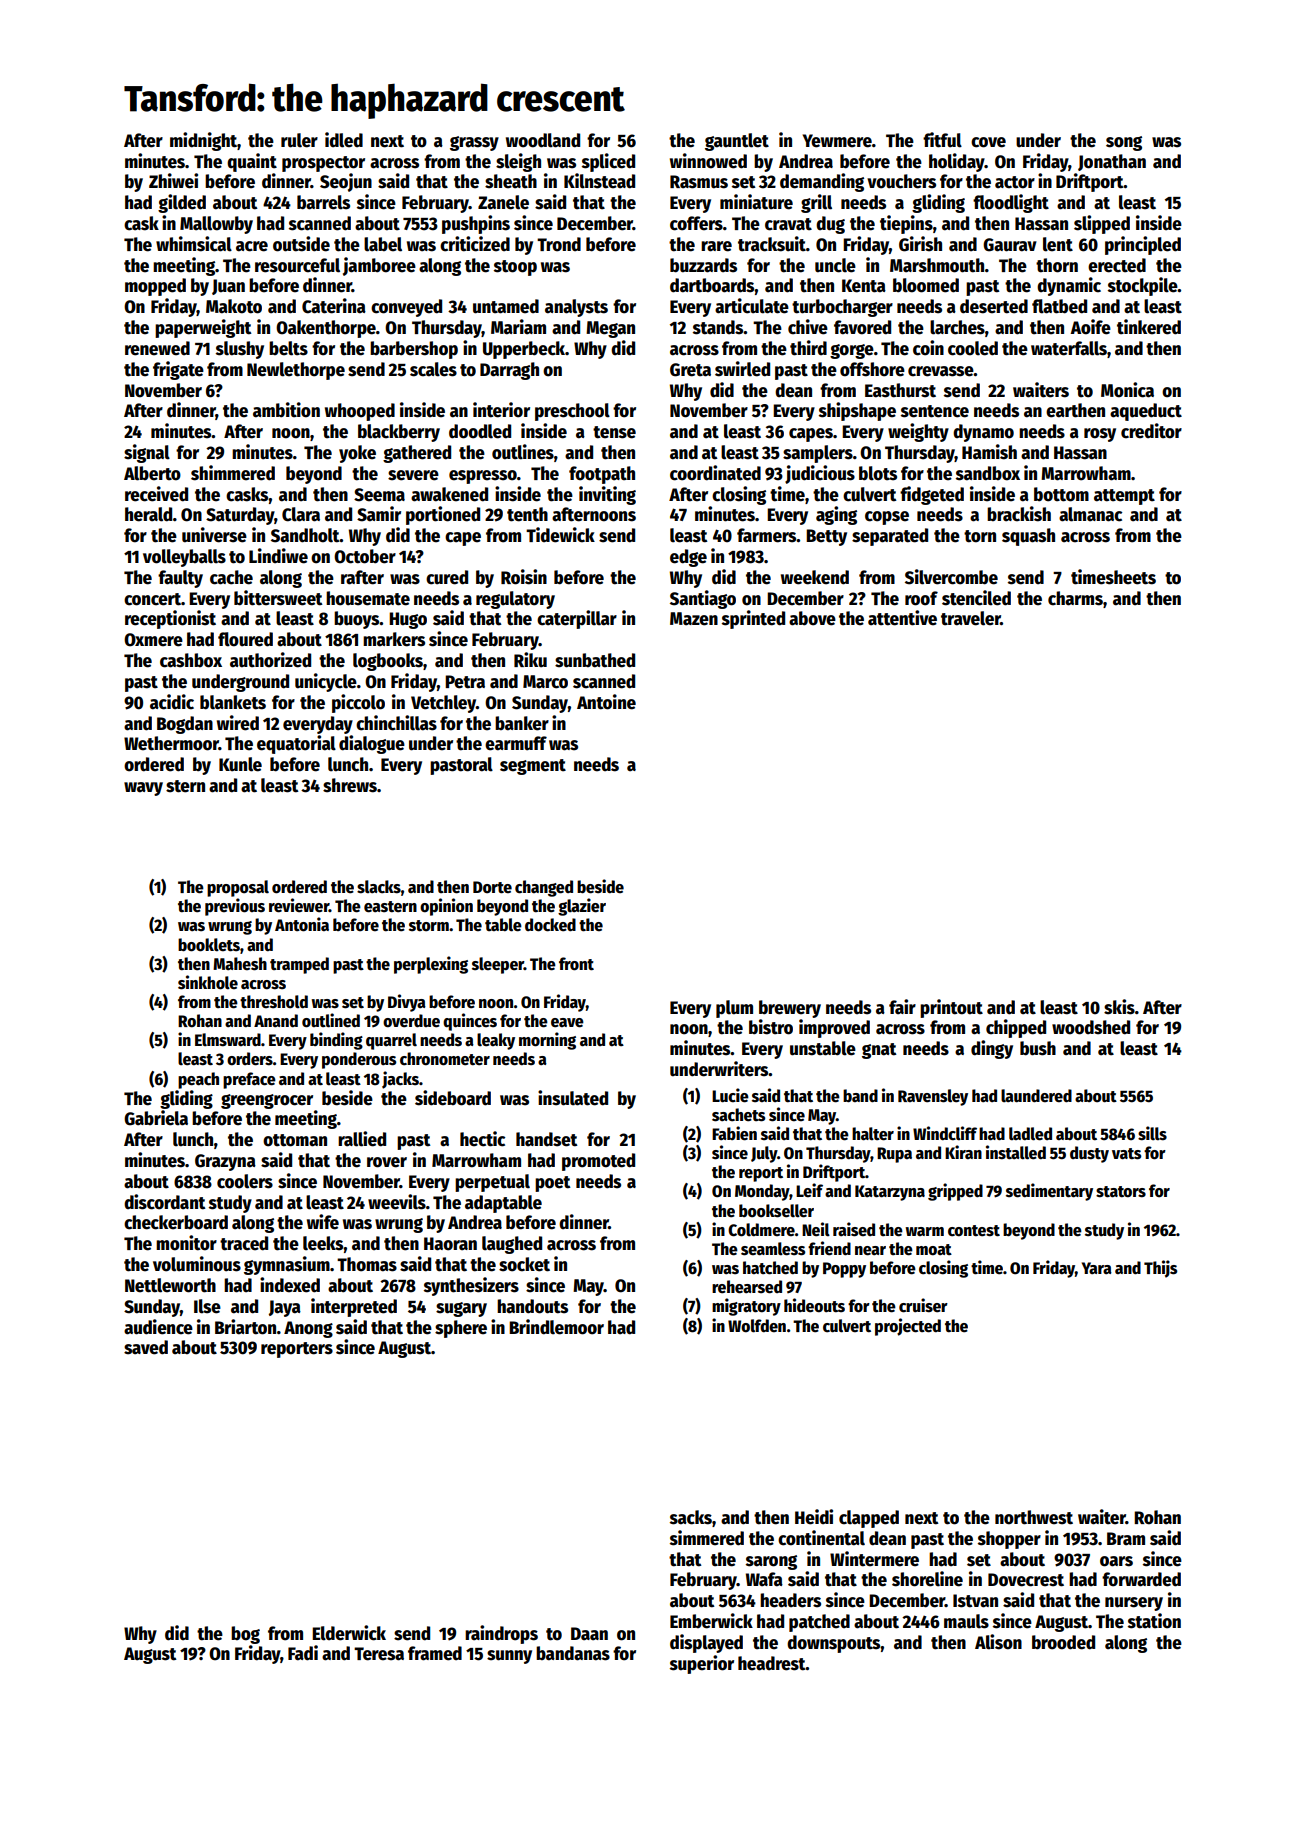 The height and width of the screenshot is (1847, 1306). Describe the element at coordinates (1063, 1642) in the screenshot. I see `brooded` at that location.
